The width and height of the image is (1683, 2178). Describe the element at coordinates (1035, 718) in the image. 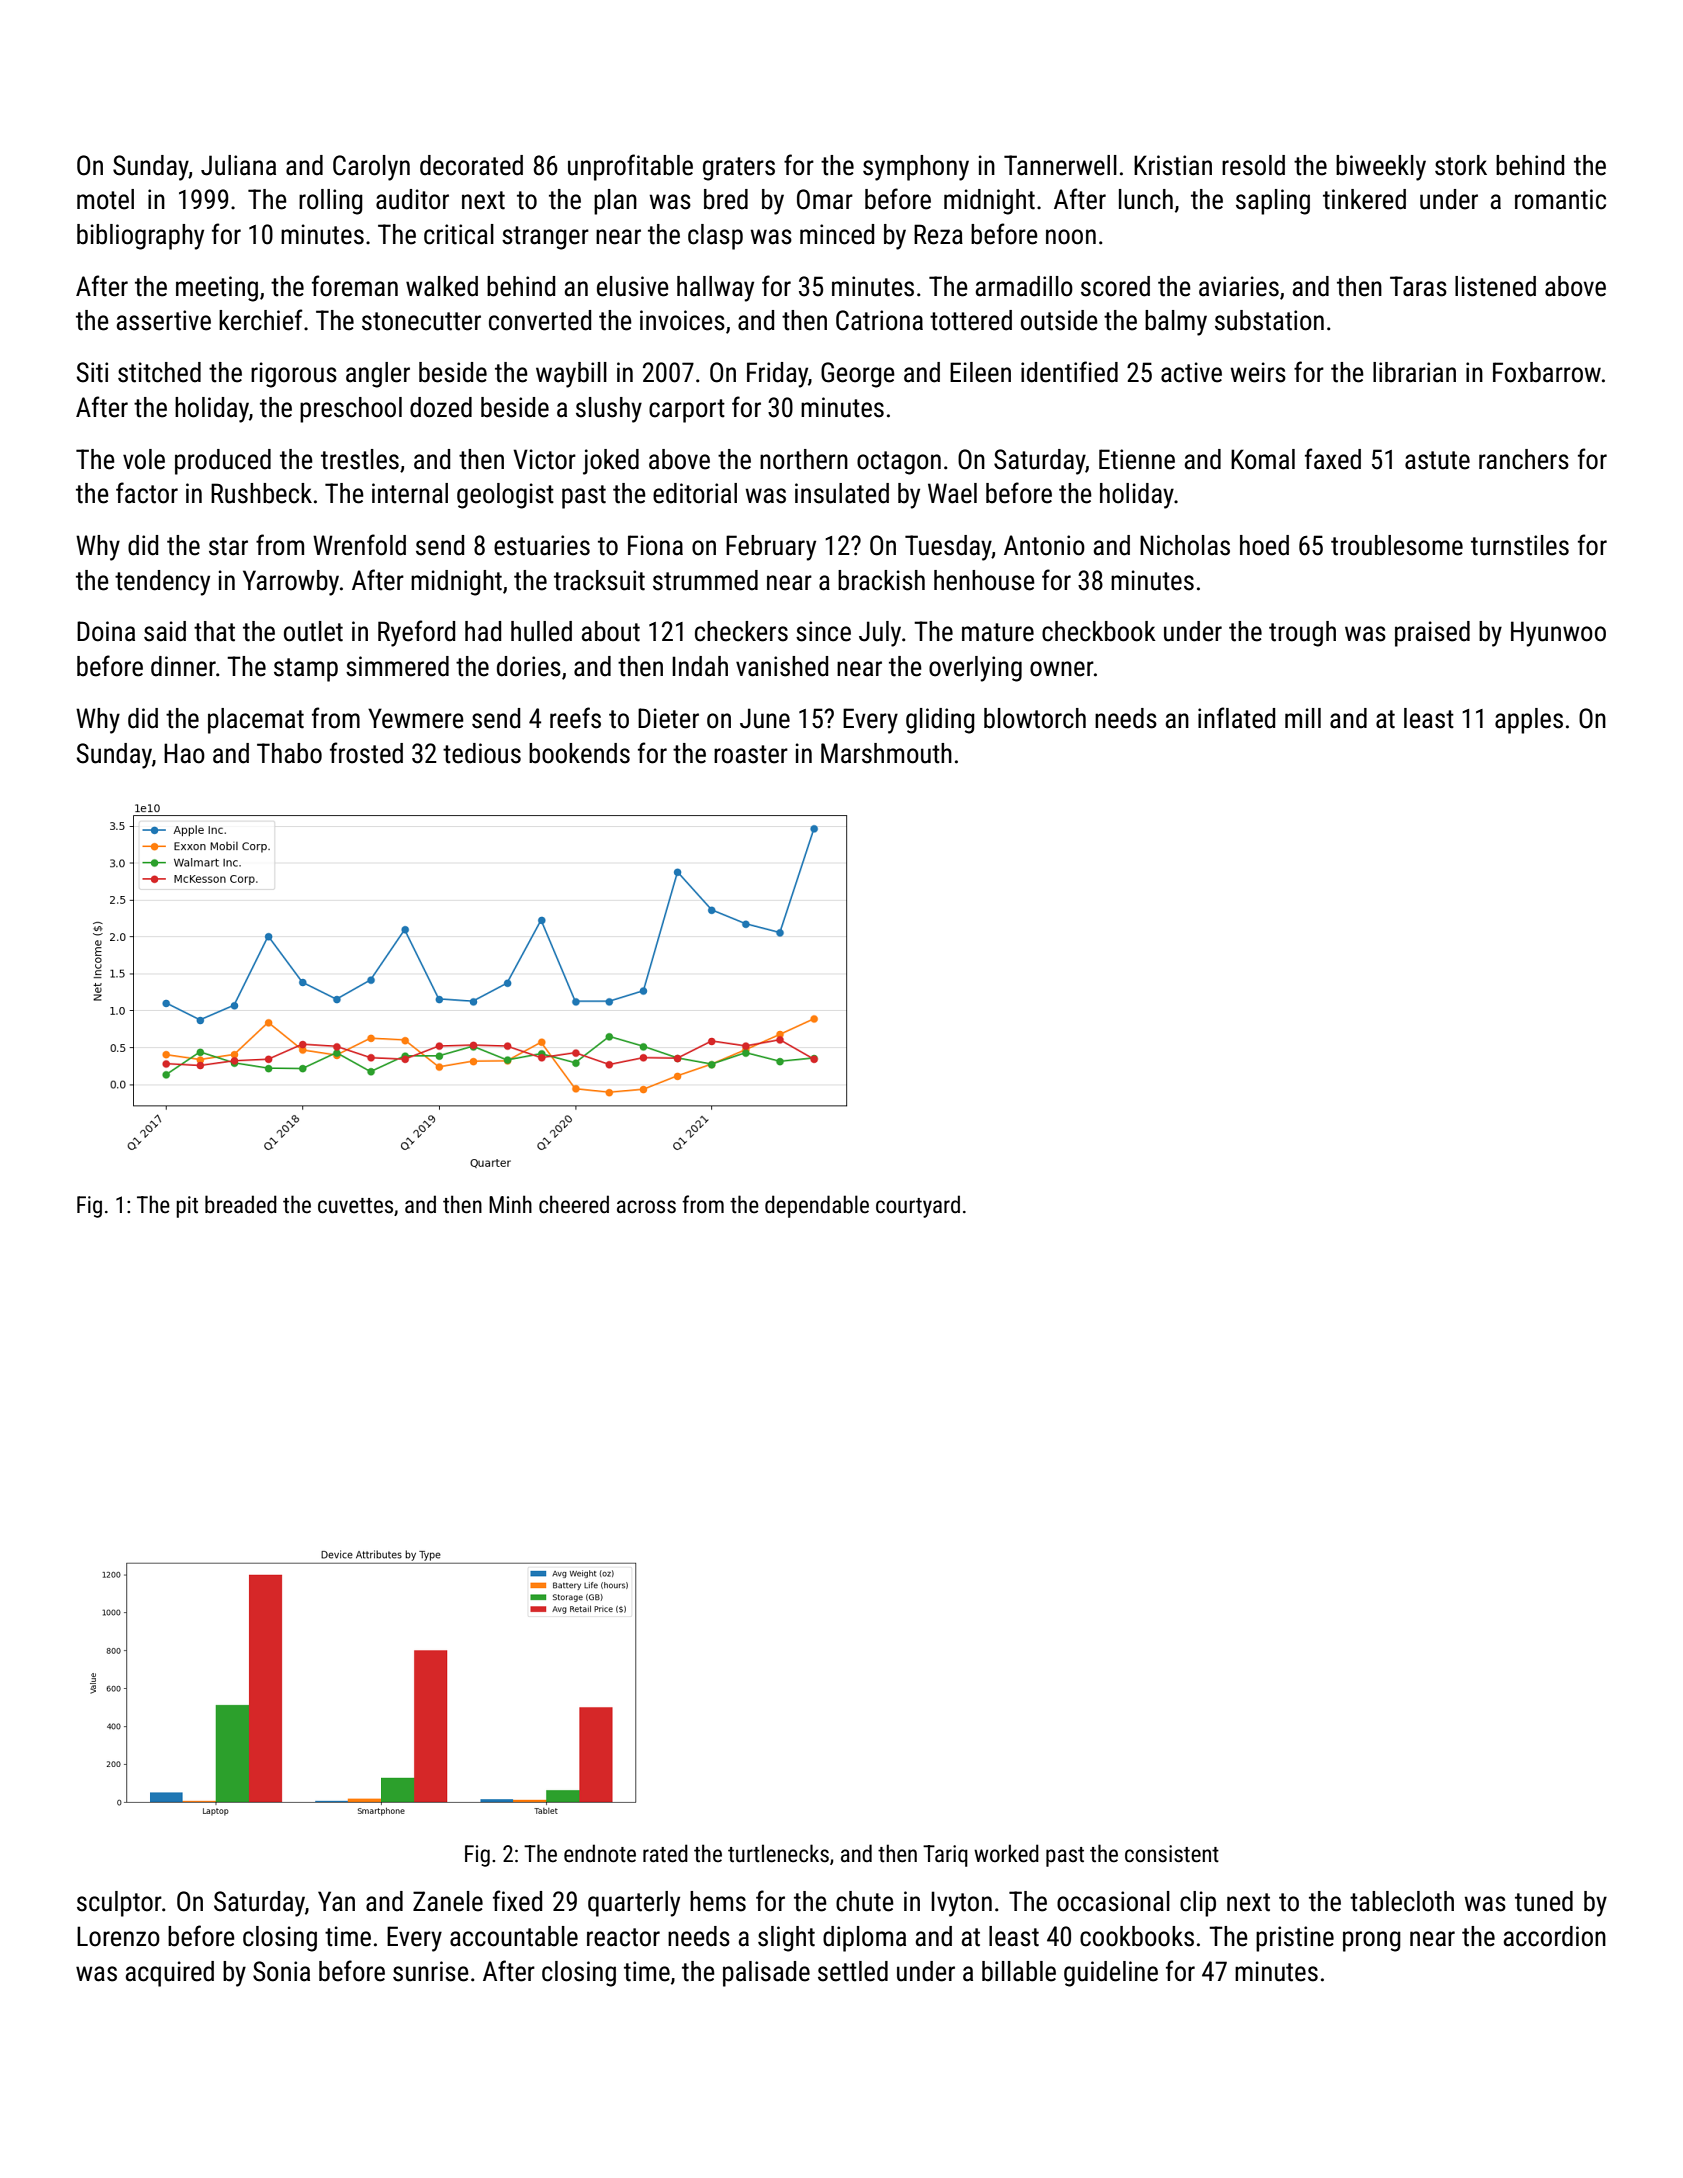

I see `blowtorch` at that location.
